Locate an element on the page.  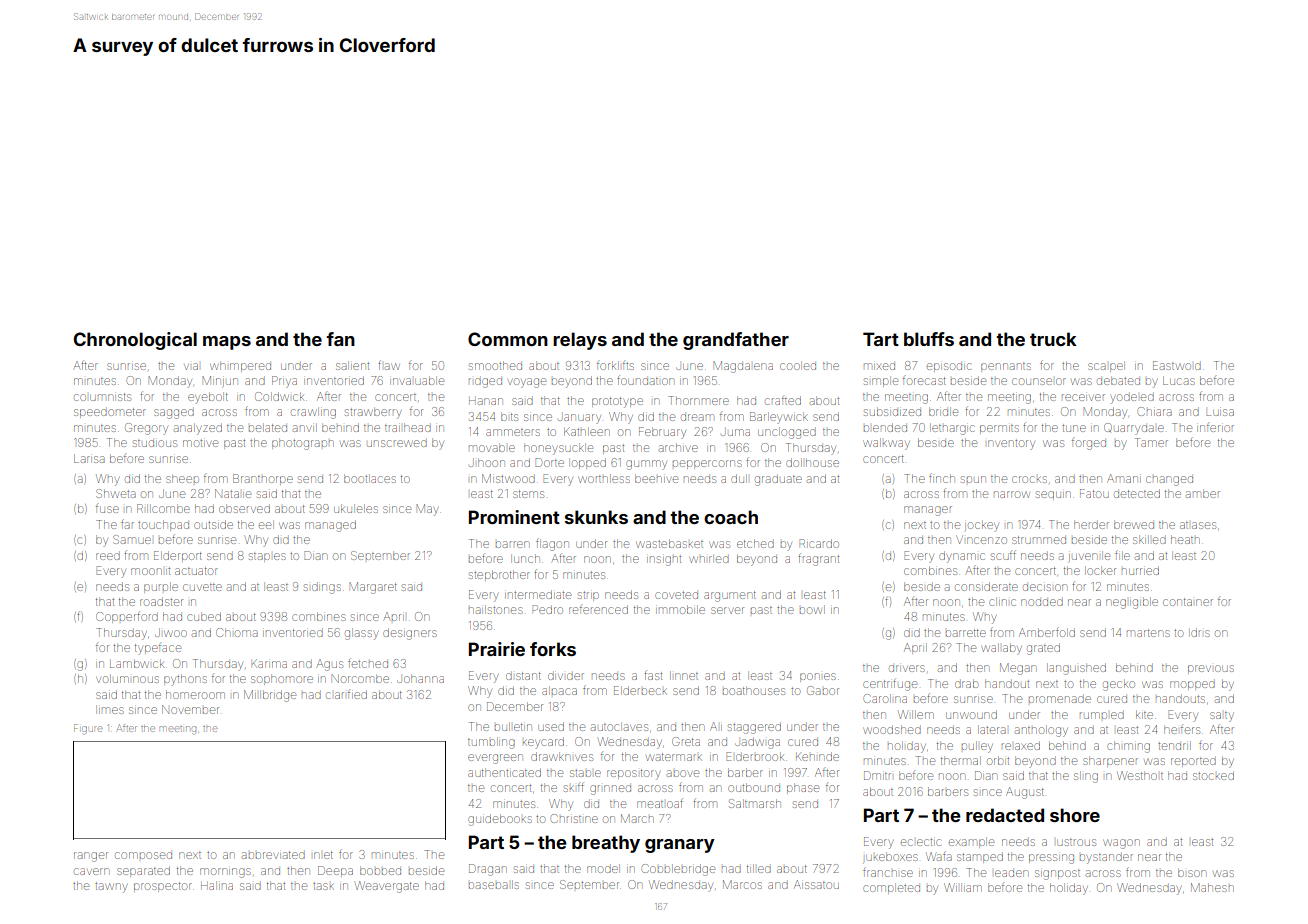
pennants is located at coordinates (1006, 367).
